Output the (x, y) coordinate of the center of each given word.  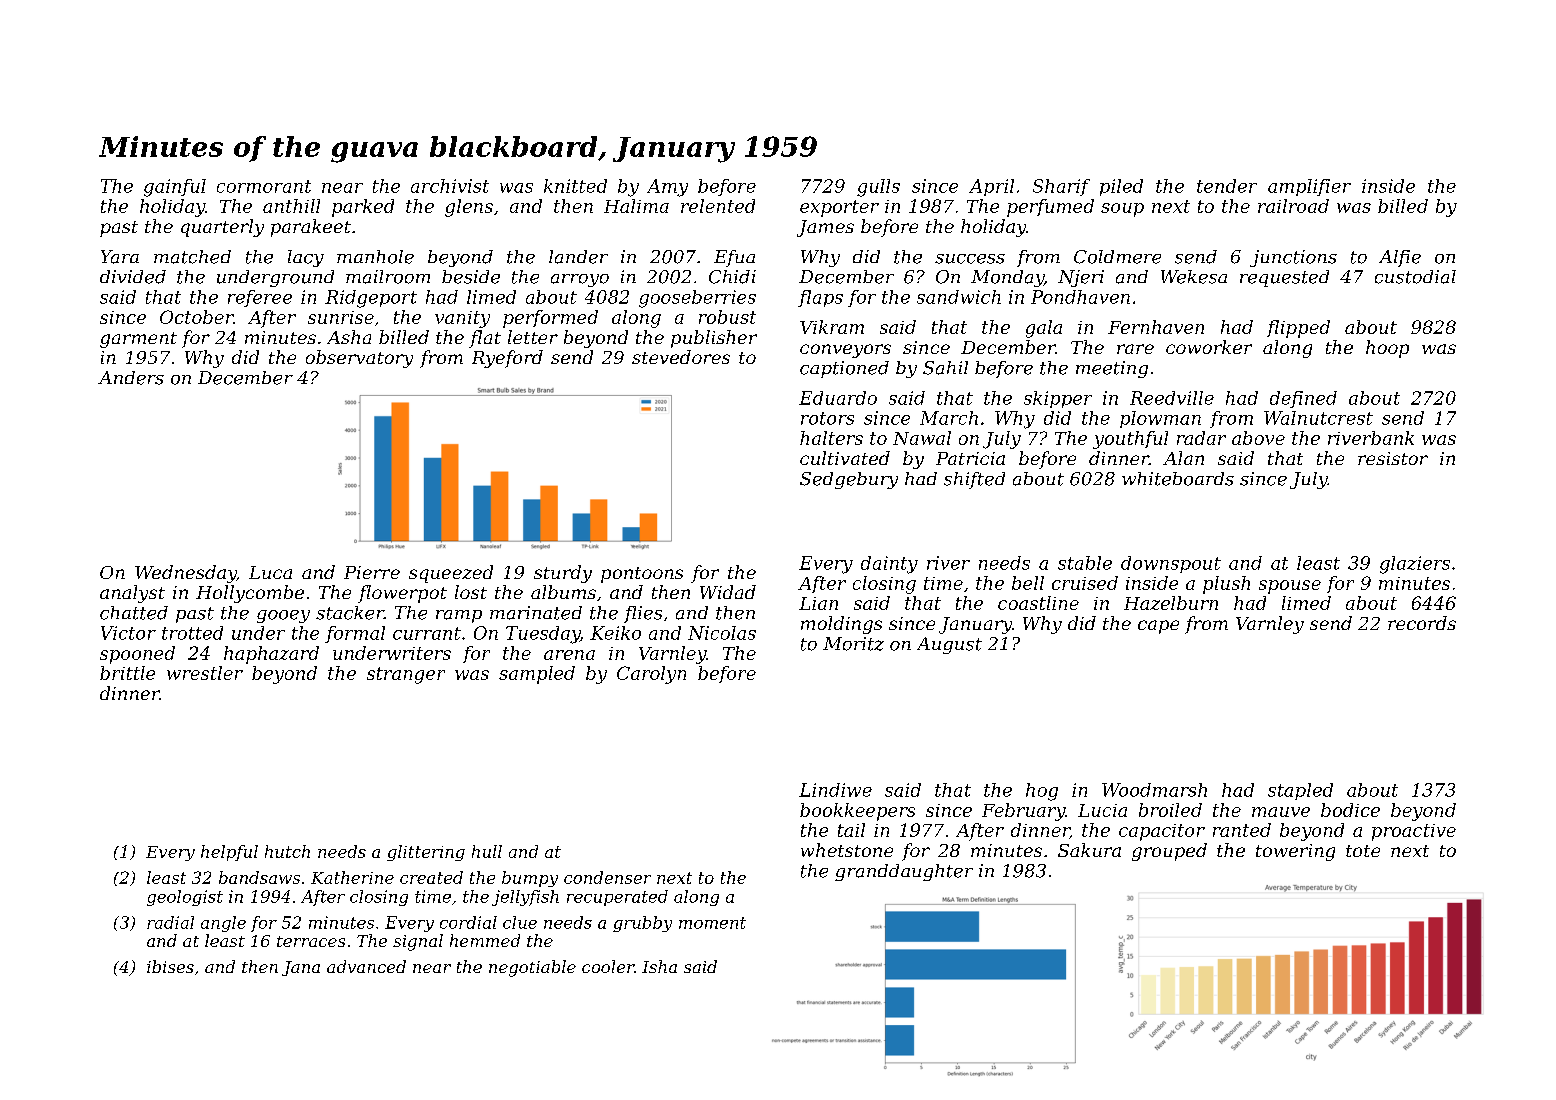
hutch (287, 851)
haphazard (271, 655)
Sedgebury (849, 480)
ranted (1242, 830)
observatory (359, 359)
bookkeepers (857, 812)
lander (578, 257)
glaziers (1415, 565)
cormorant (264, 186)
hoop (1387, 349)
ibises (170, 966)
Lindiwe (835, 790)
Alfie (1400, 258)
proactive (1414, 832)
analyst (132, 594)
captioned (844, 369)
